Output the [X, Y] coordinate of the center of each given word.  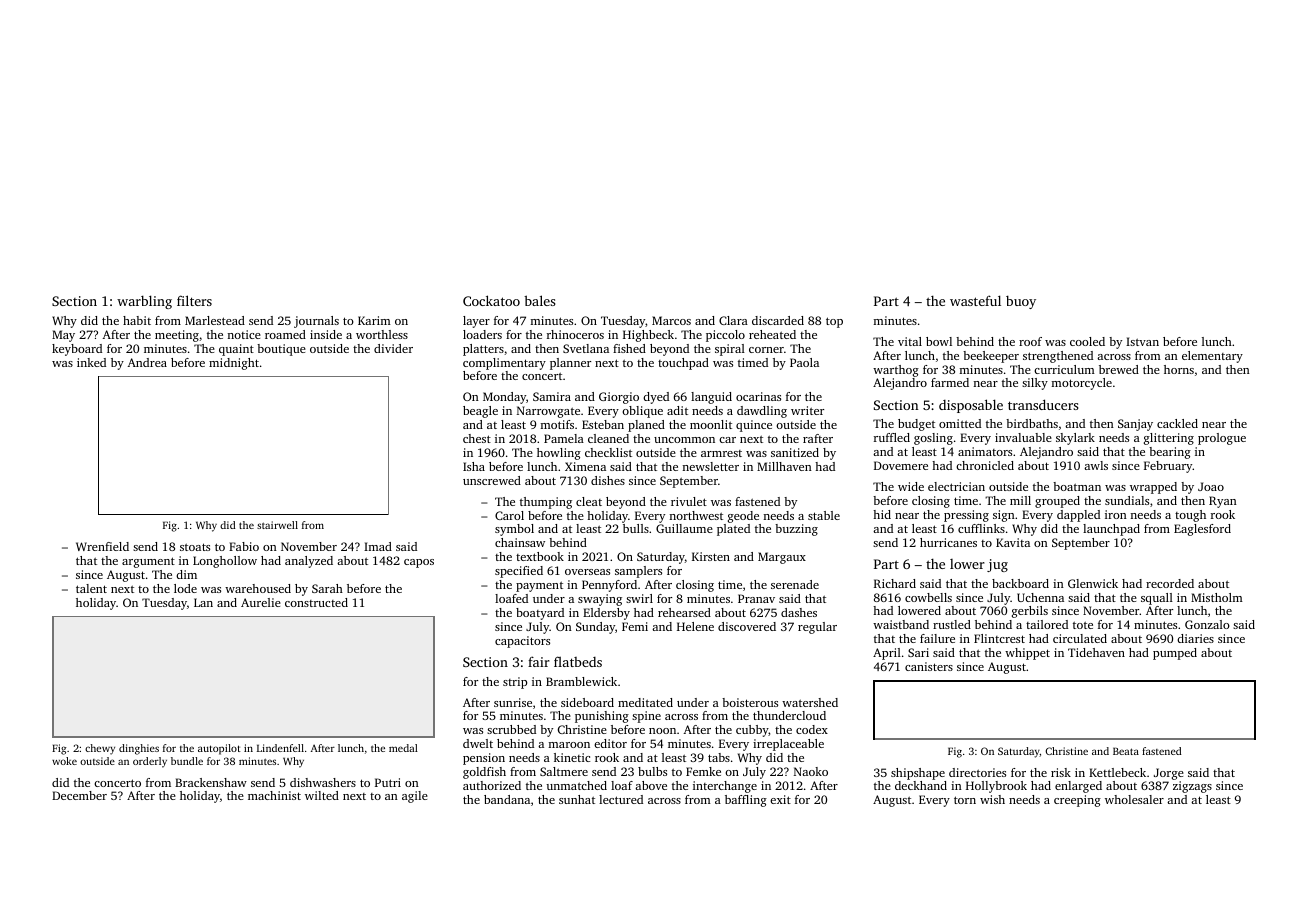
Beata [1126, 751]
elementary [1212, 357]
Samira [552, 396]
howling [559, 454]
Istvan [1142, 341]
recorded [1170, 583]
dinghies [139, 749]
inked [91, 362]
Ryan [1223, 502]
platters [483, 350]
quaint [236, 350]
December [79, 795]
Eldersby [606, 614]
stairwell [277, 525]
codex [812, 729]
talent [91, 588]
